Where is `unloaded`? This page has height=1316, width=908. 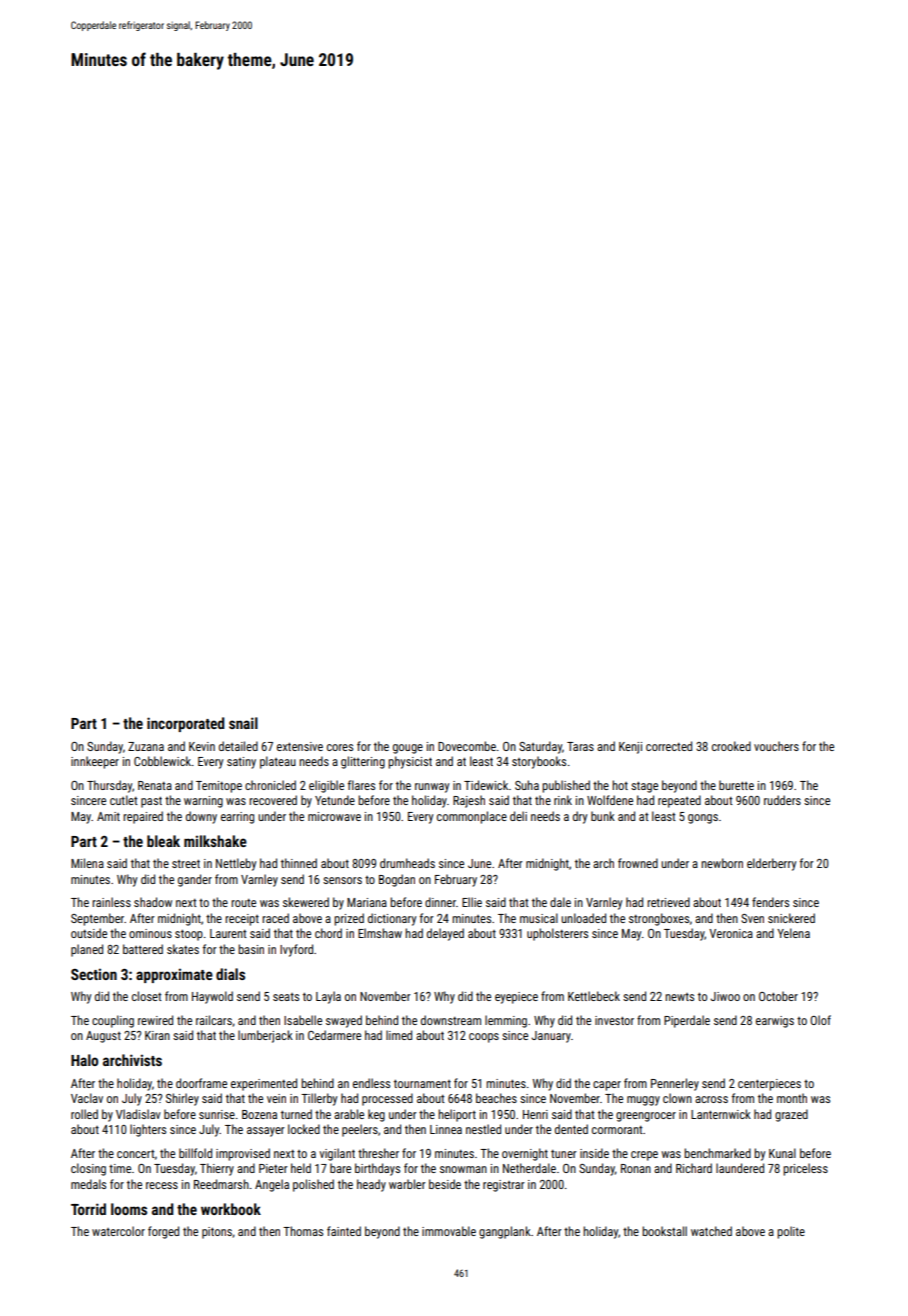
unloaded is located at coordinates (583, 918).
